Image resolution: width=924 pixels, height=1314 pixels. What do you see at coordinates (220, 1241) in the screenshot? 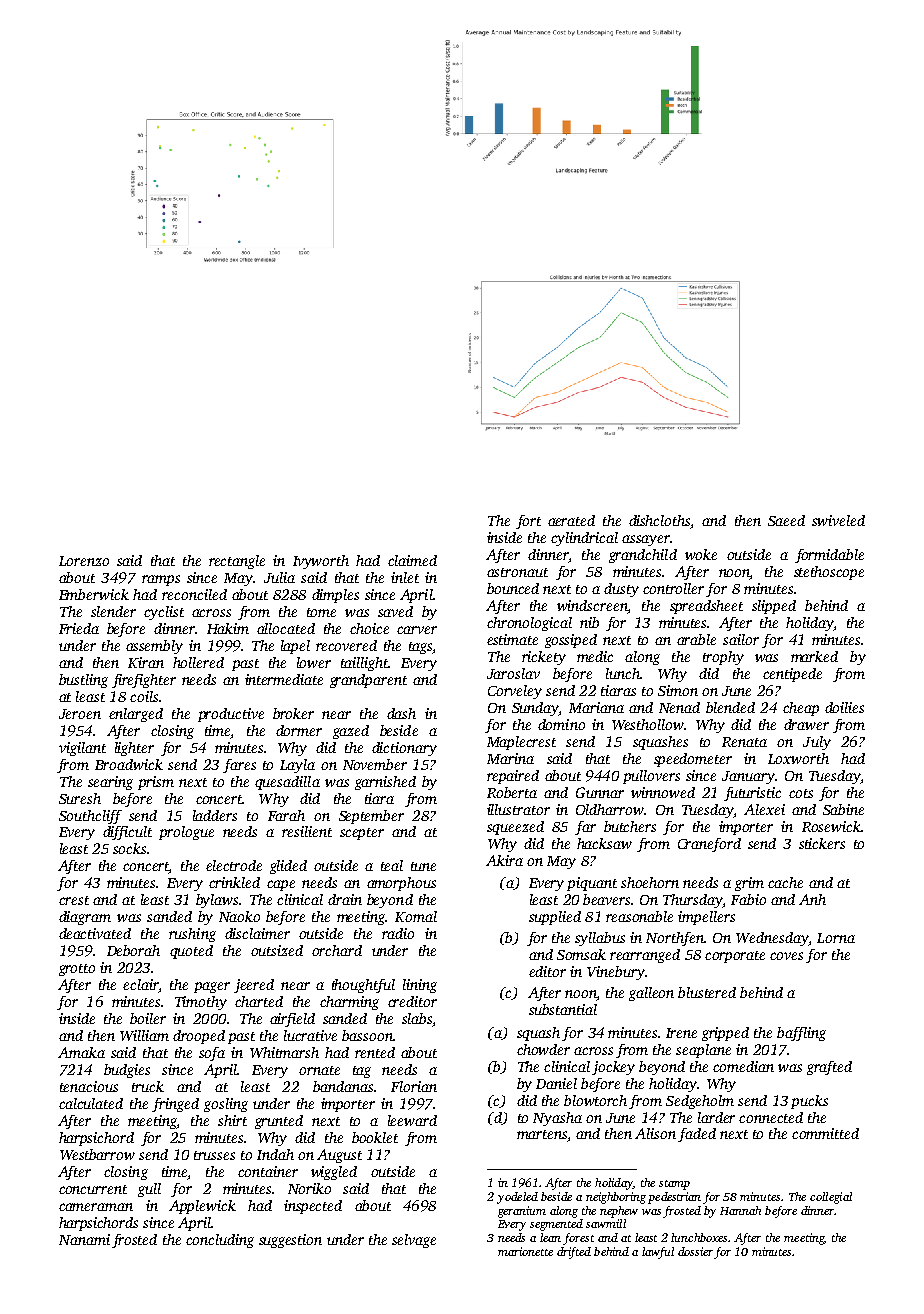
I see `concluding` at bounding box center [220, 1241].
